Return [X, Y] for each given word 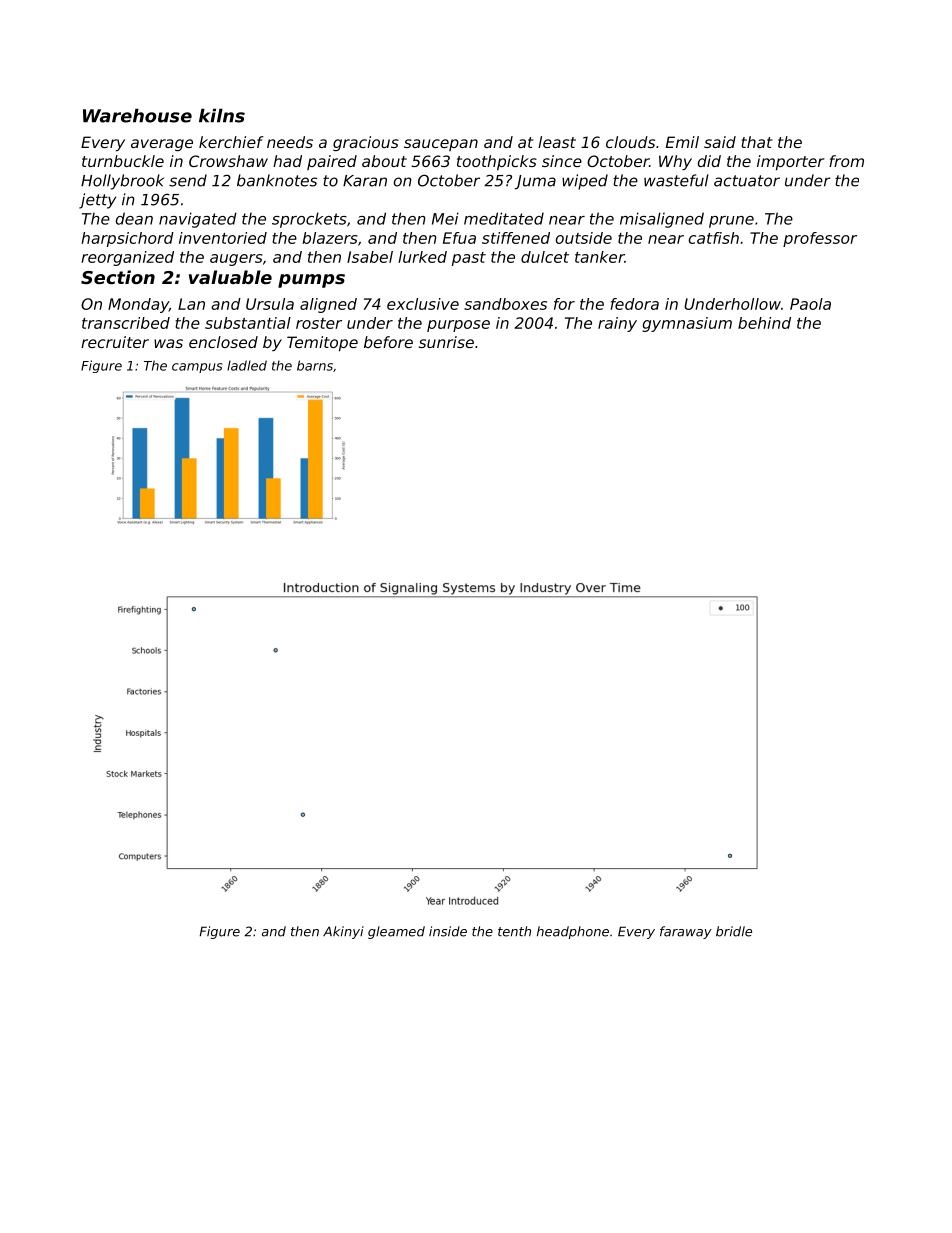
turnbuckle [123, 161]
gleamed [396, 932]
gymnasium [687, 324]
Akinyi [343, 932]
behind [764, 323]
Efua [459, 238]
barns [315, 365]
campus [197, 368]
